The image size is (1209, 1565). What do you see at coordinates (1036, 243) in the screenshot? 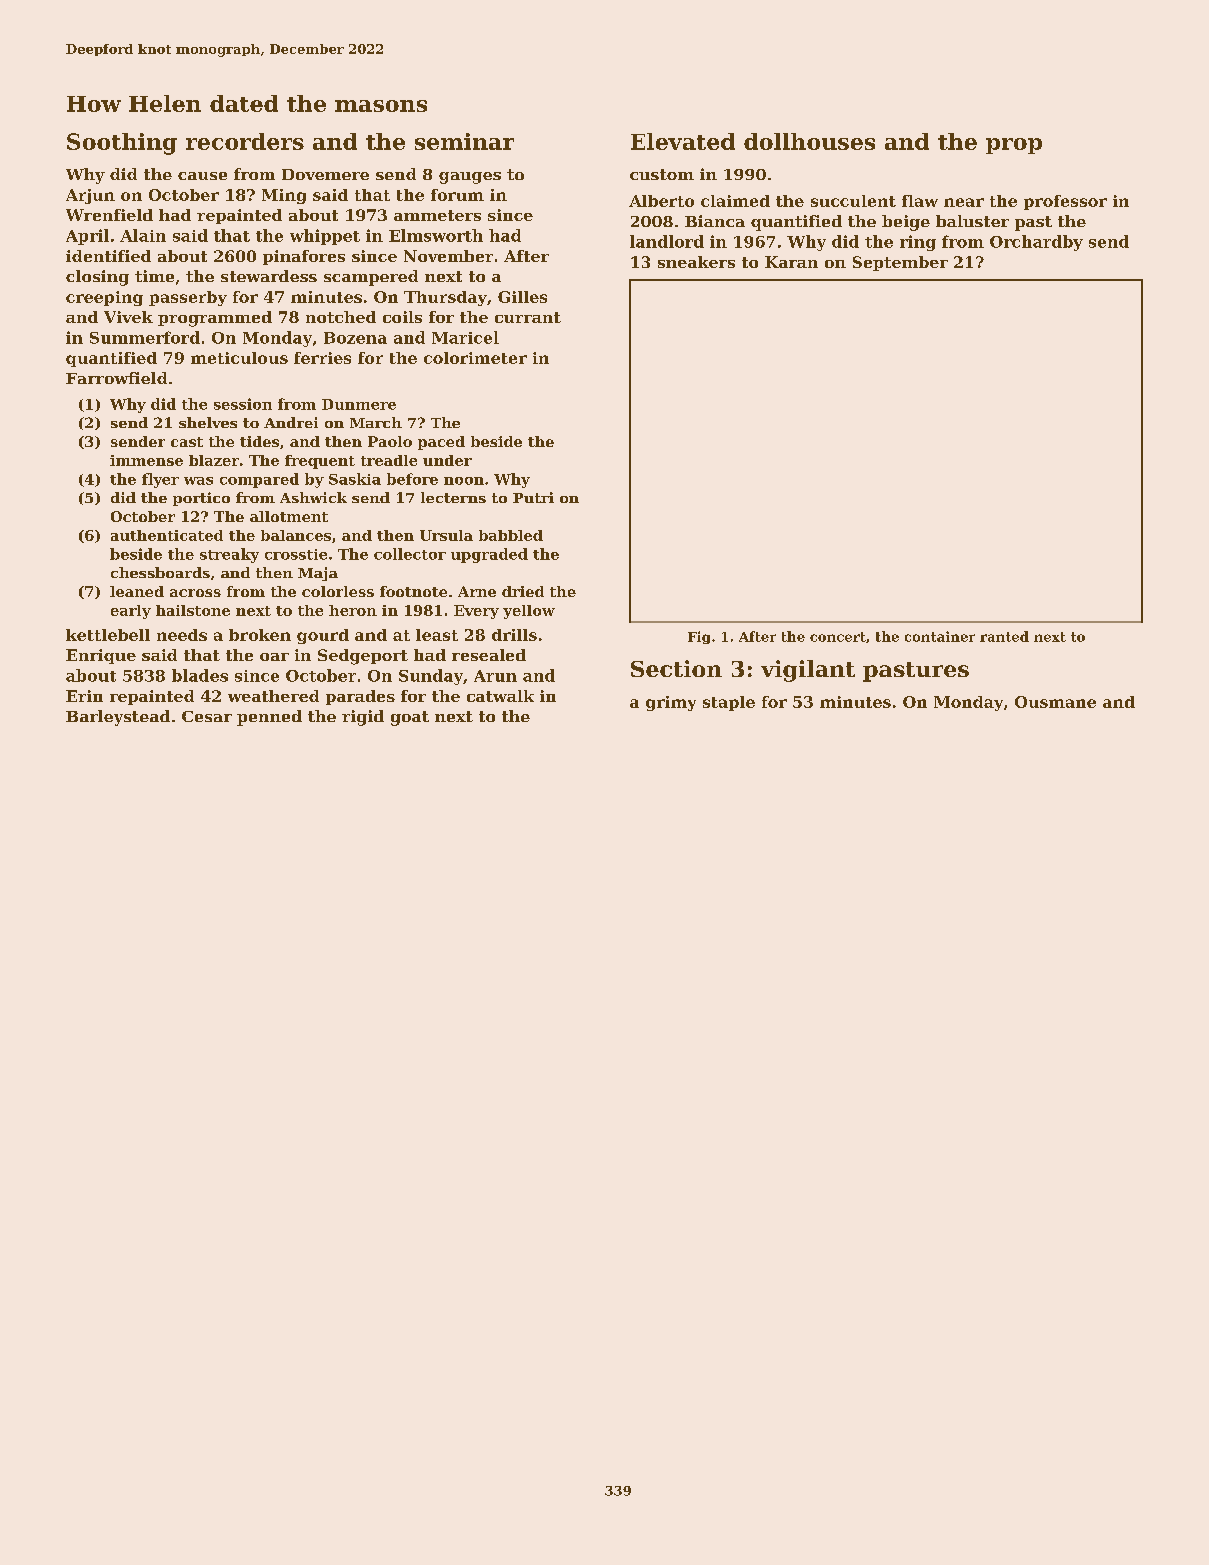
I see `Orchardby` at bounding box center [1036, 243].
